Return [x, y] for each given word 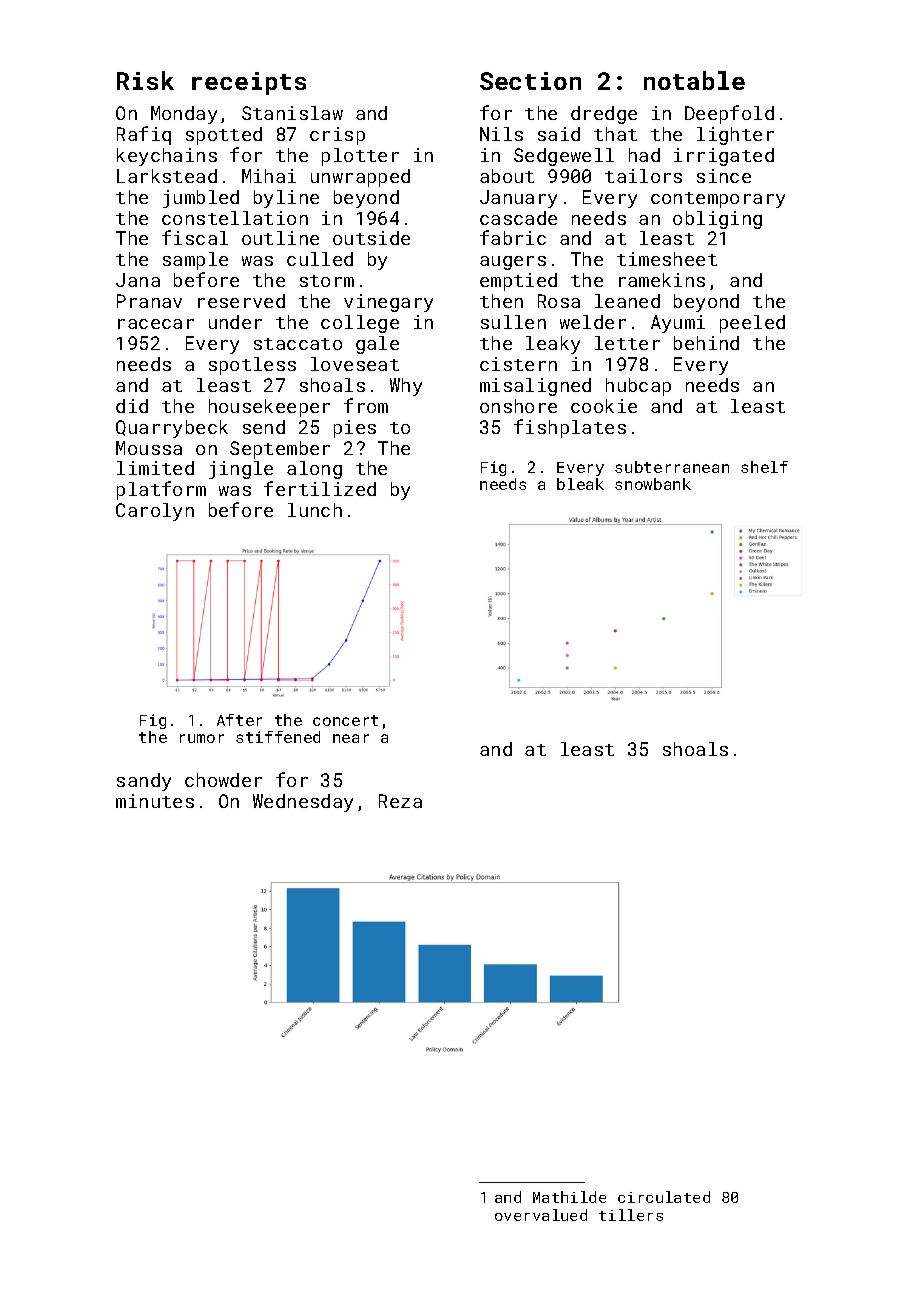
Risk [145, 80]
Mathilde [569, 1197]
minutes [155, 801]
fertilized [320, 488]
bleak [580, 484]
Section [530, 81]
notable [694, 80]
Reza [400, 801]
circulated [664, 1197]
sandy [144, 782]
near [351, 738]
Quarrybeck [172, 429]
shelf [764, 467]
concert [345, 720]
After [239, 720]
